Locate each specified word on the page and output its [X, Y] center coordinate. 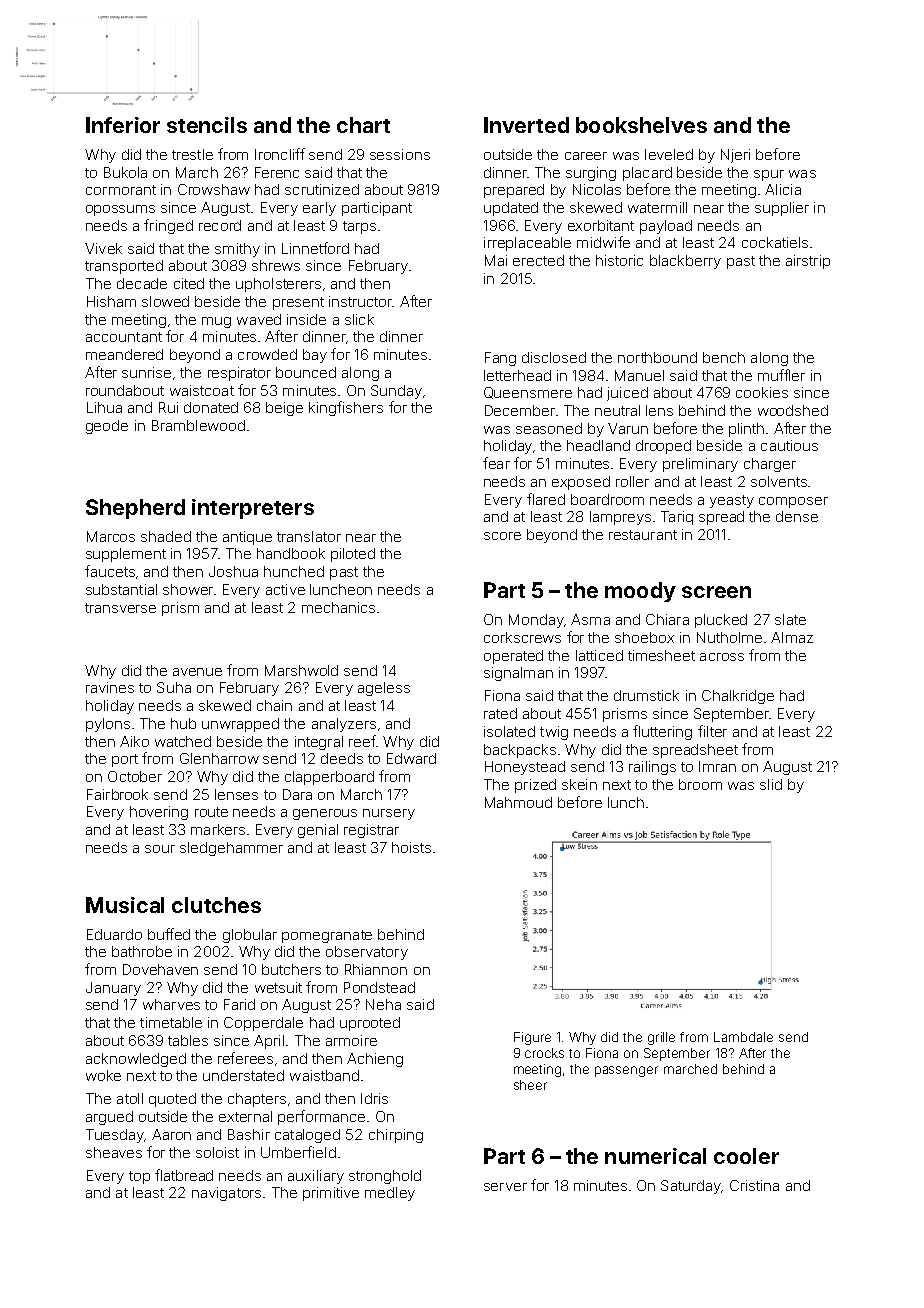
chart [363, 125]
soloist [217, 1152]
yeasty [732, 501]
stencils [207, 125]
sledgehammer [231, 849]
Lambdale [743, 1037]
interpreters [253, 509]
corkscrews [522, 637]
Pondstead [379, 987]
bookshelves [641, 125]
